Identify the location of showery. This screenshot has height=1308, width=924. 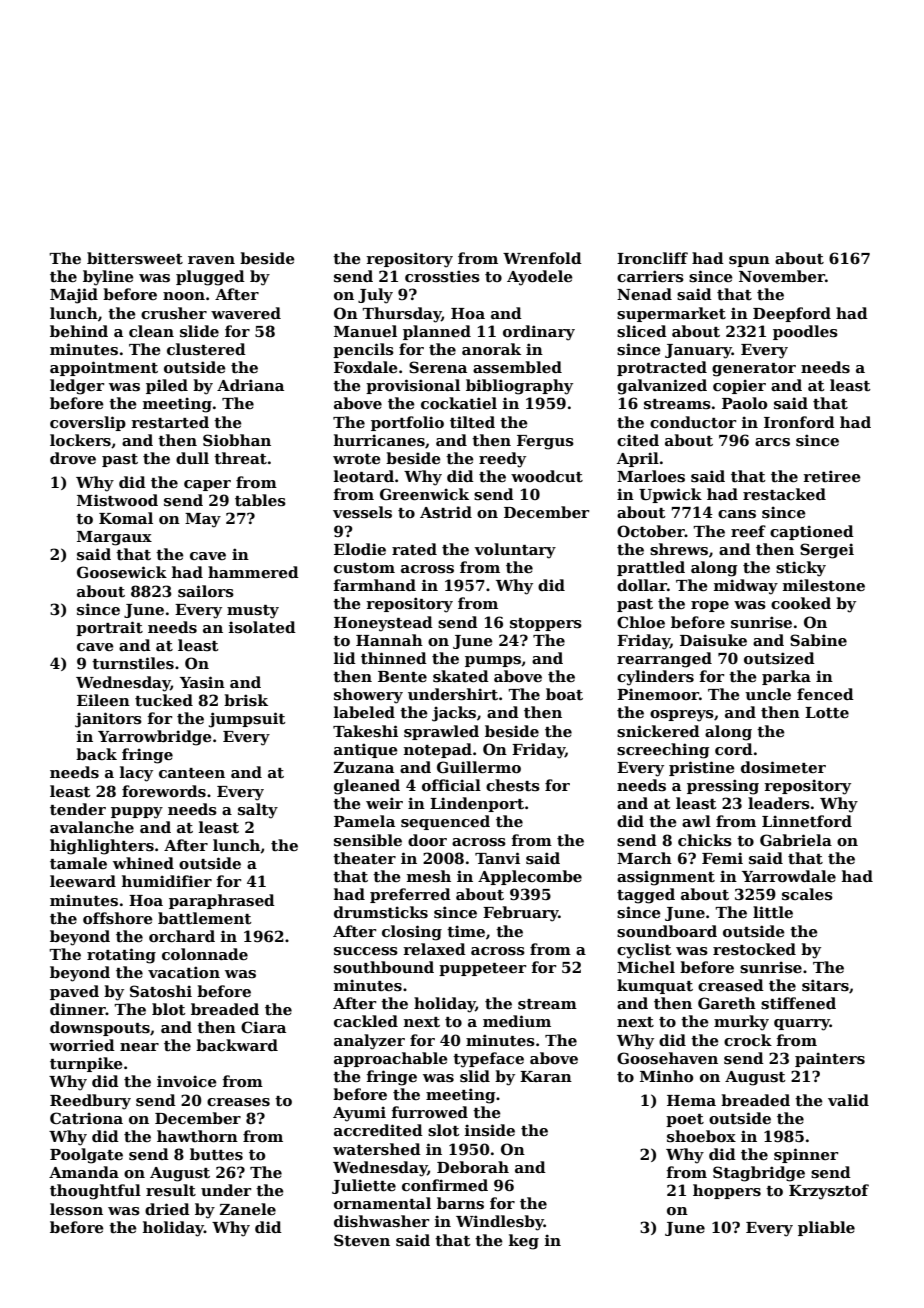
(368, 696).
